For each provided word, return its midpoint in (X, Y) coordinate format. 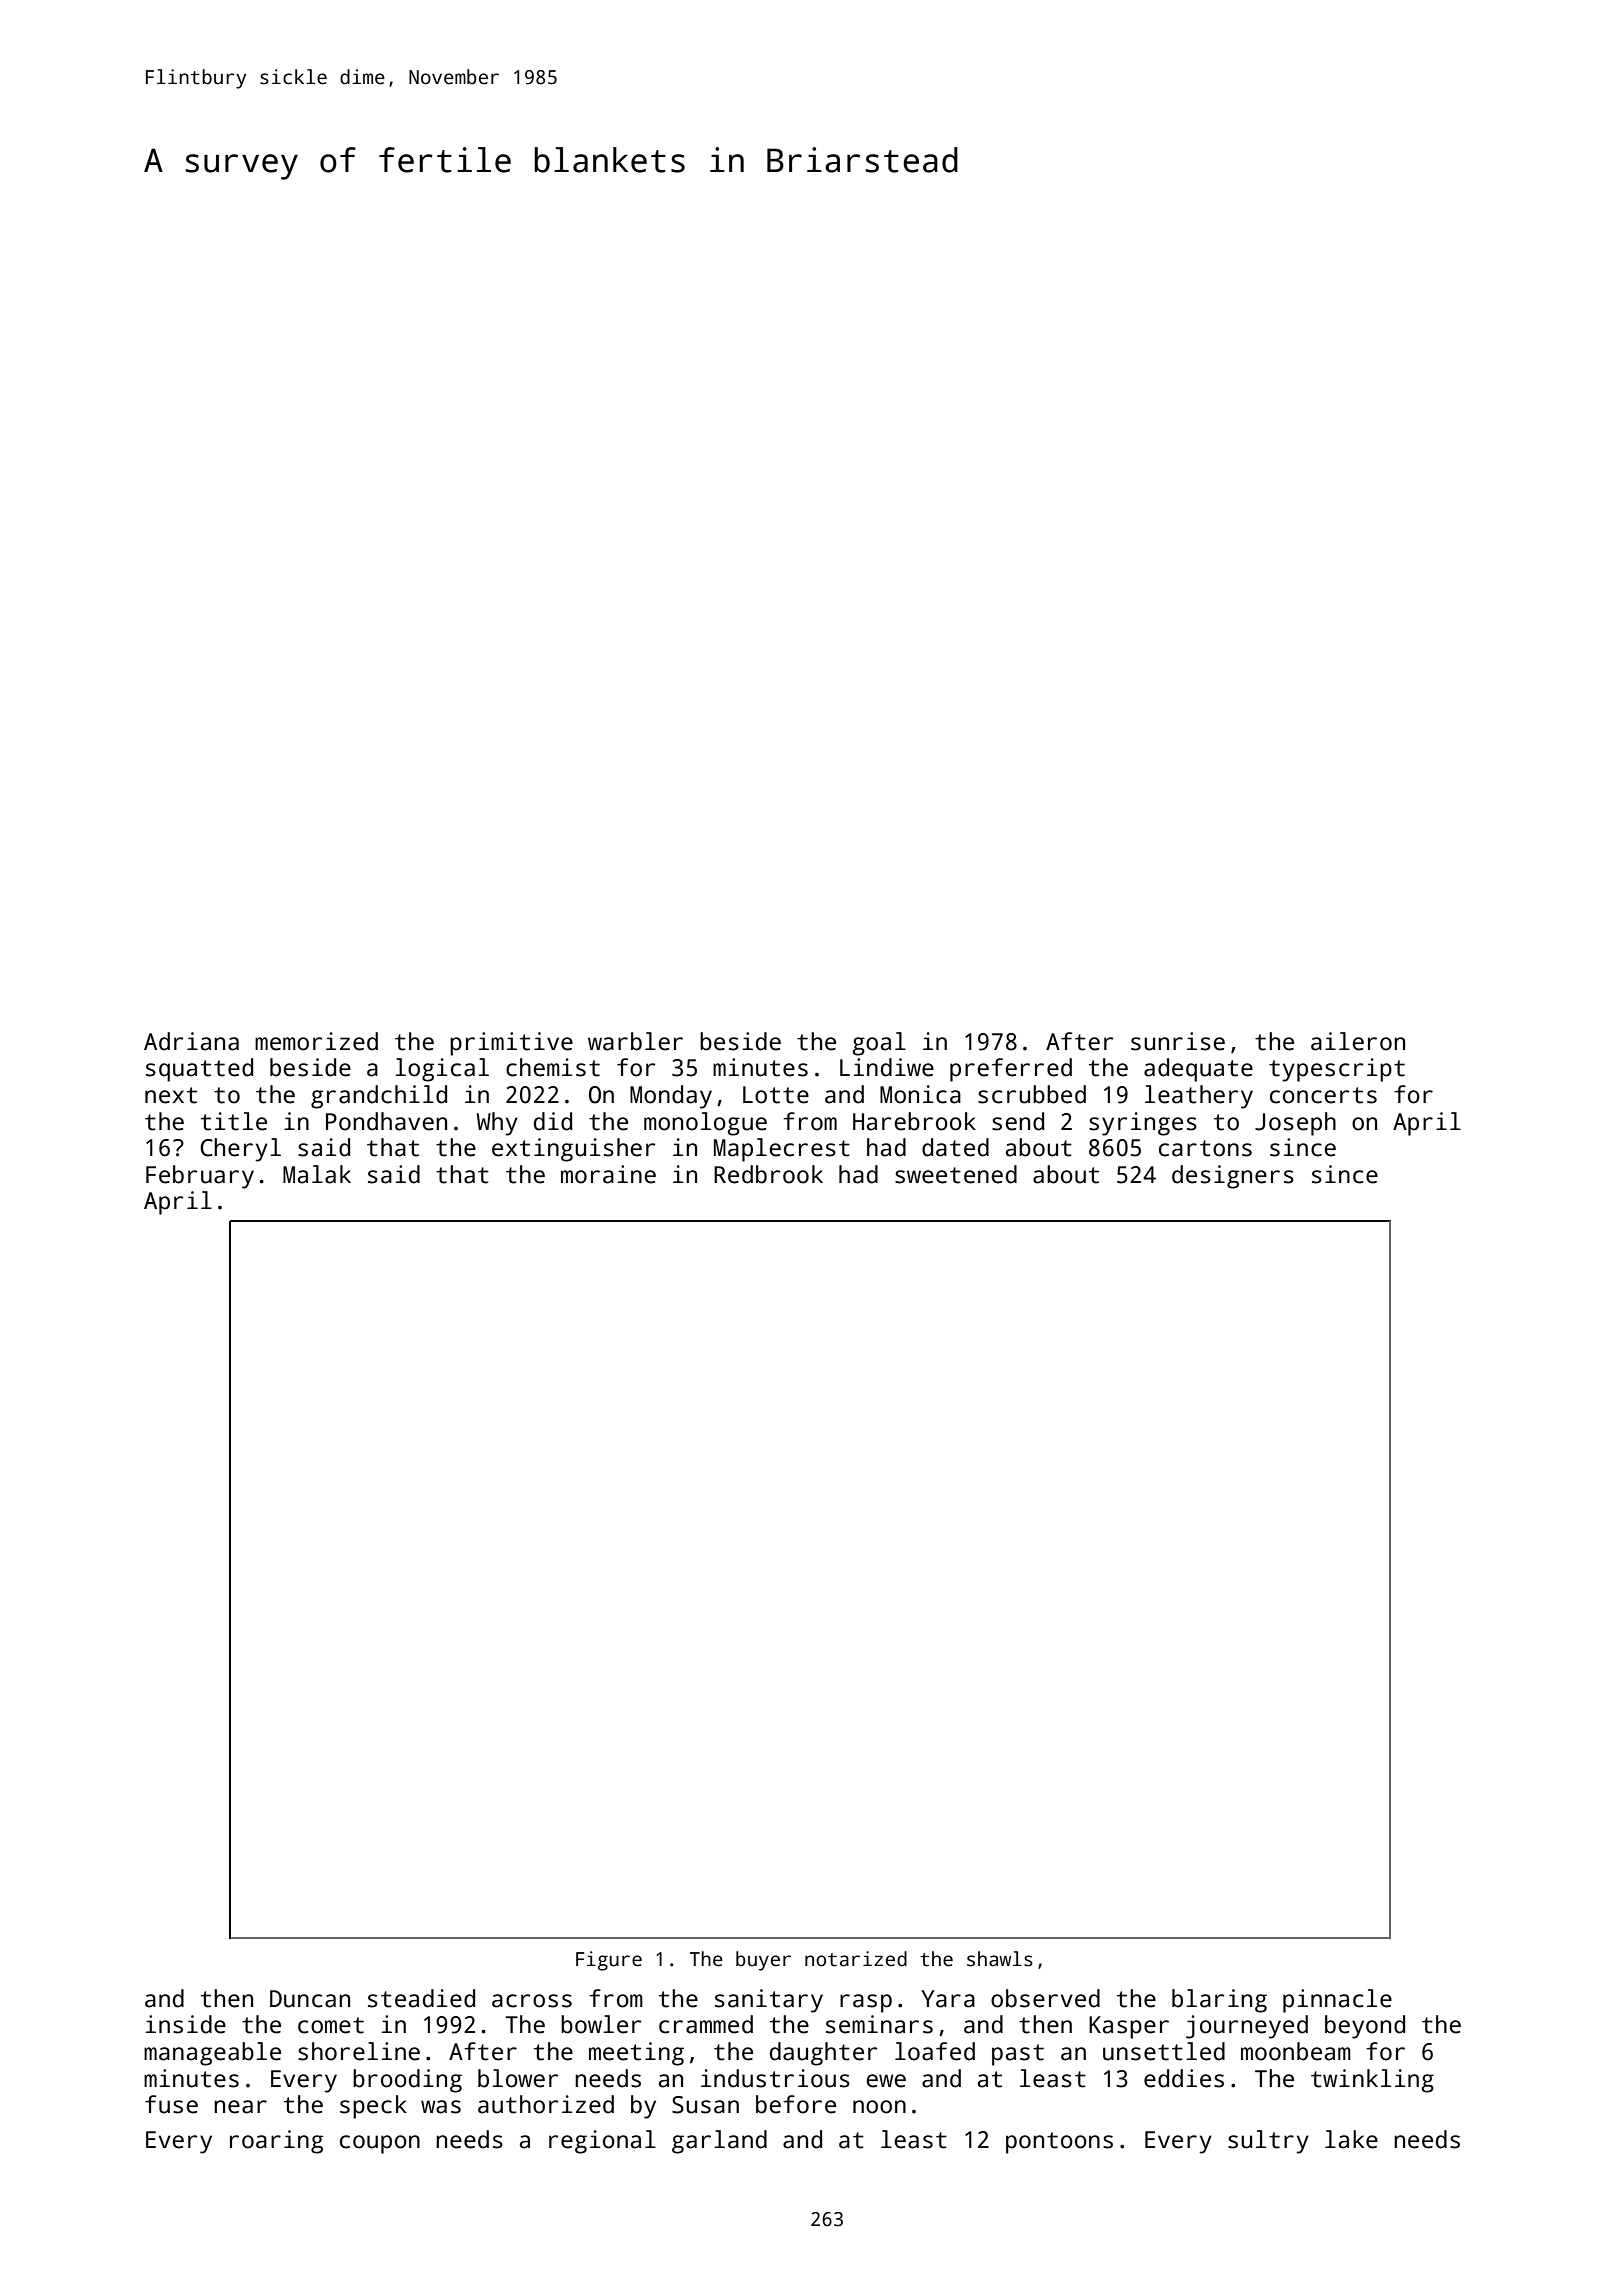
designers (1233, 1177)
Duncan (310, 1999)
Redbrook (768, 1174)
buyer (763, 1961)
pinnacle (1337, 2001)
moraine (608, 1174)
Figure (609, 1961)
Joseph (1295, 1124)
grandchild (379, 1097)
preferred (1011, 1070)
